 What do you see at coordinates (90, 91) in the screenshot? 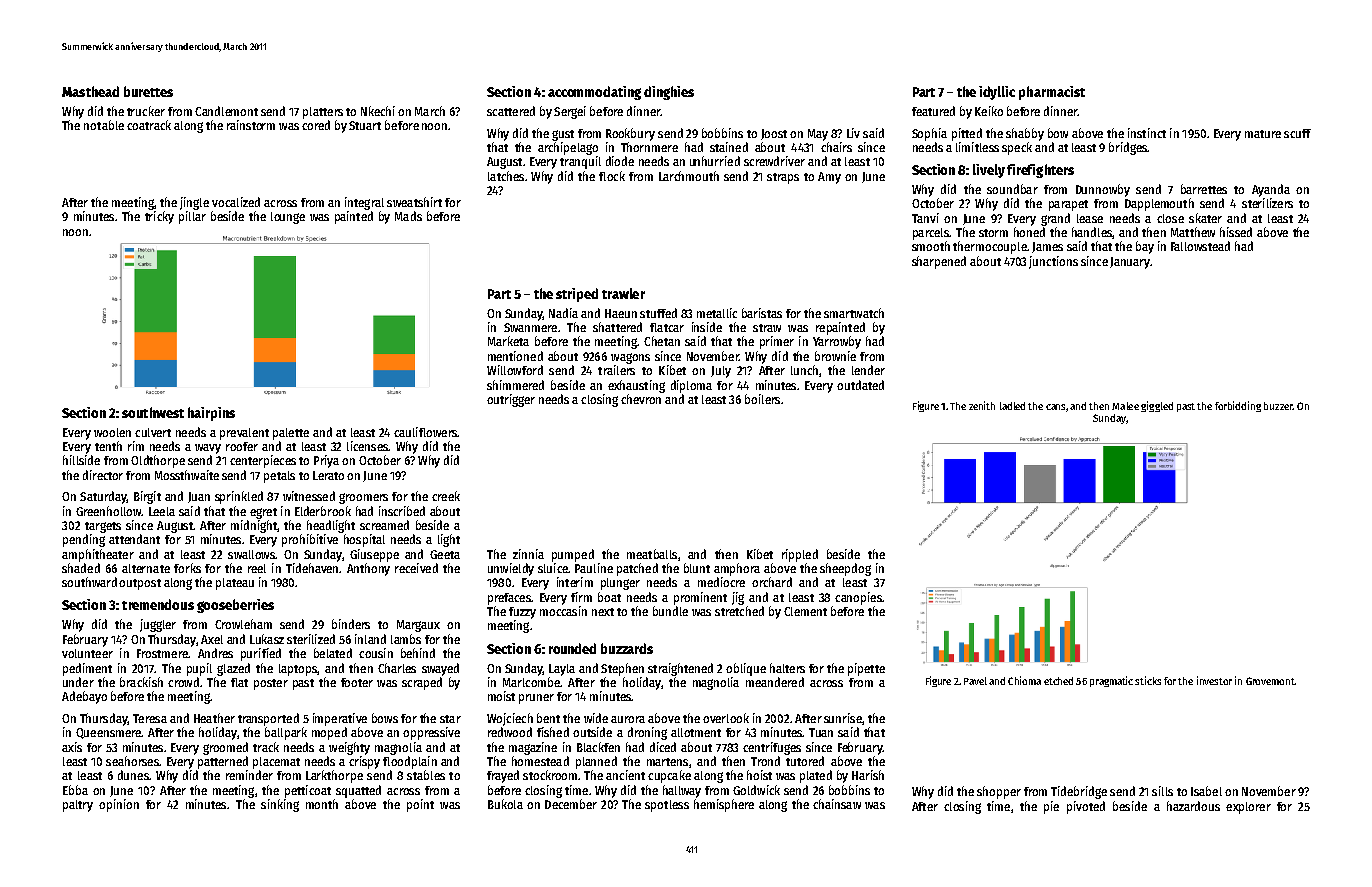
I see `Masthead` at bounding box center [90, 91].
